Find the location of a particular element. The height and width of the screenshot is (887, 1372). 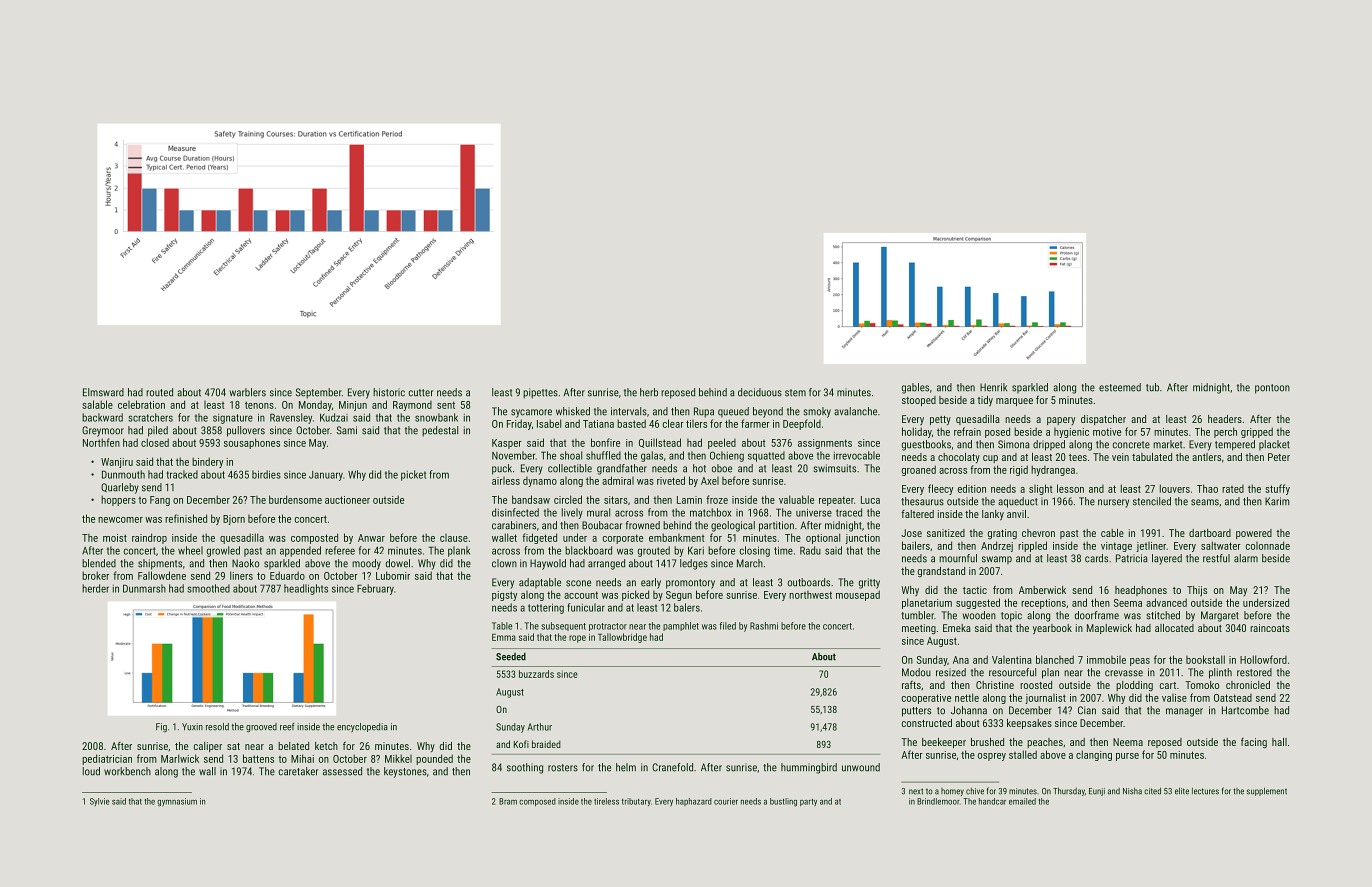

encyclopedia is located at coordinates (362, 728).
